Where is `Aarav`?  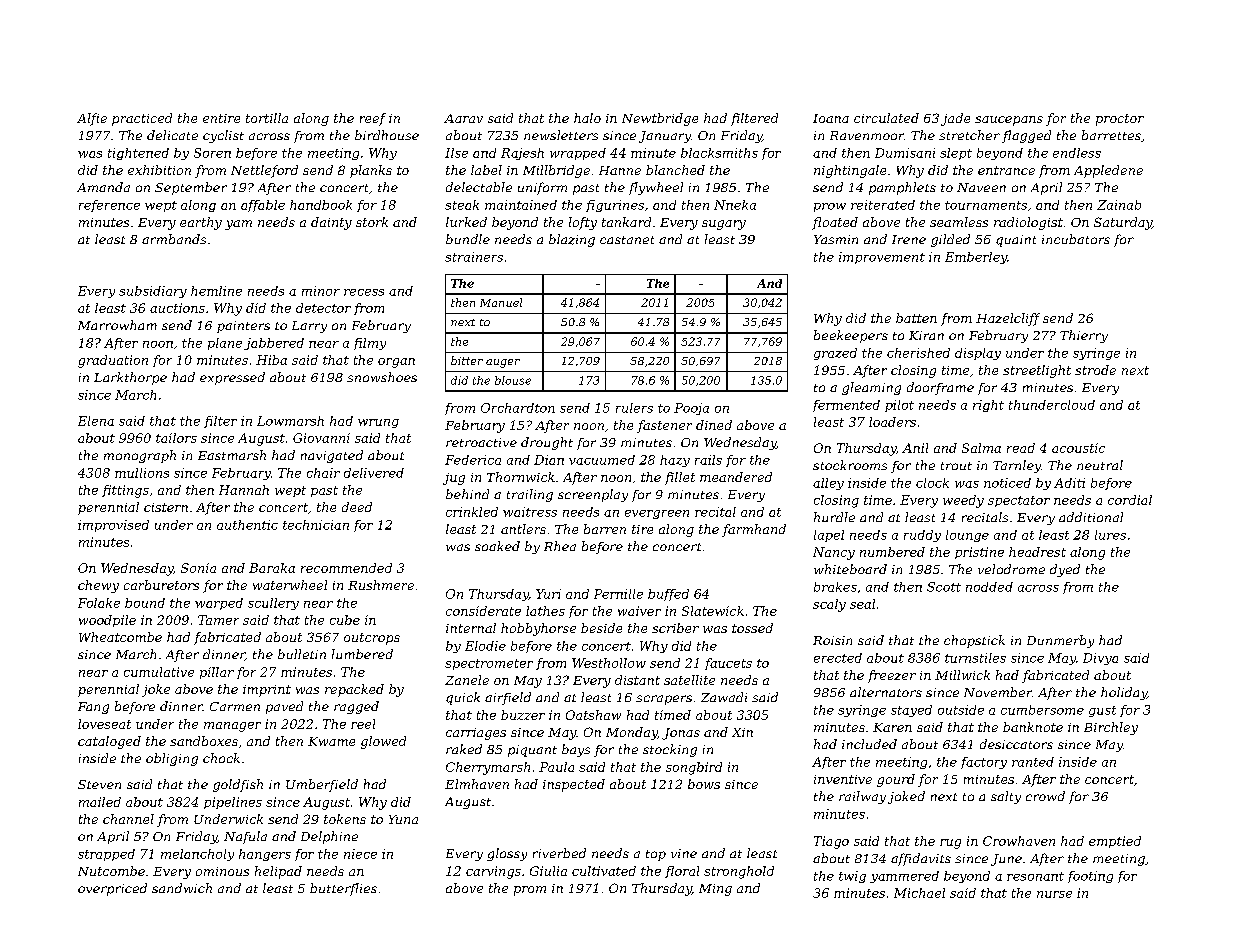
Aarav is located at coordinates (463, 118).
